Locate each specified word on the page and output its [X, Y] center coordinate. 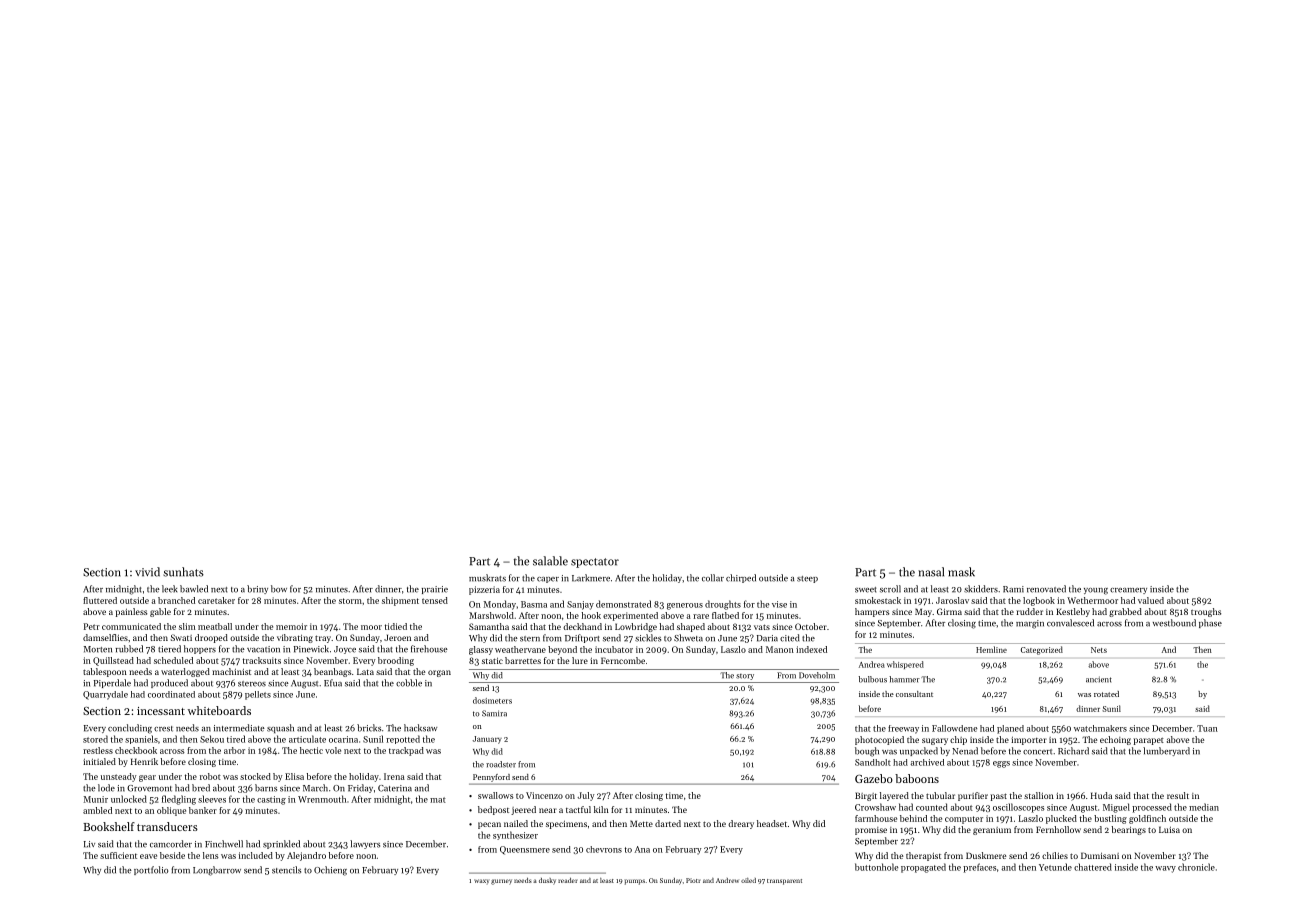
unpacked [919, 751]
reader [567, 880]
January [487, 740]
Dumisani [1100, 855]
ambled [97, 810]
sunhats [183, 572]
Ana [642, 849]
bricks [369, 728]
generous [685, 606]
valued [1151, 600]
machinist [231, 671]
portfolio [151, 870]
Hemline [991, 649]
